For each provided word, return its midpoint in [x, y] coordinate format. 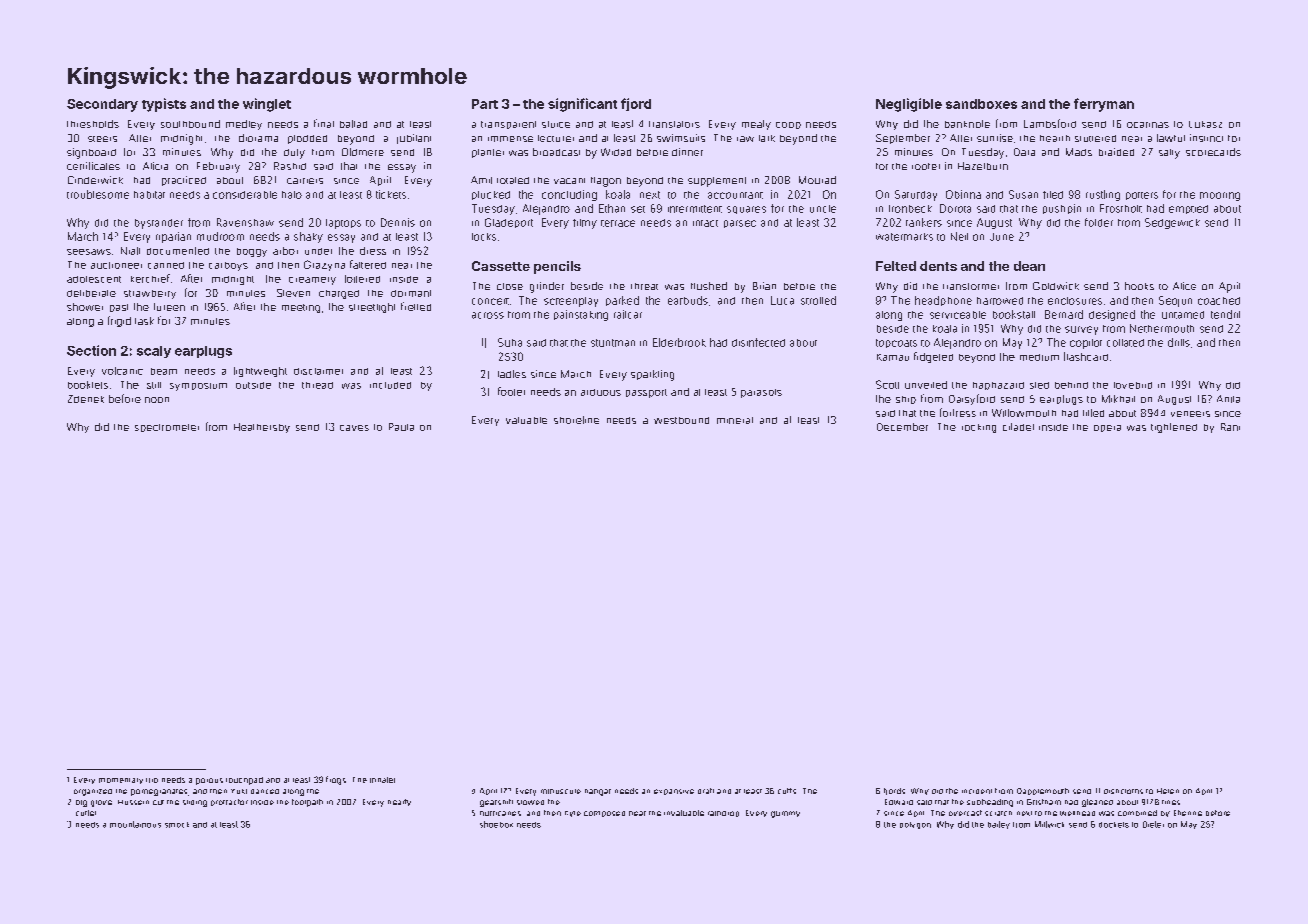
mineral [735, 420]
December [902, 427]
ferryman [1104, 105]
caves [354, 428]
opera [1107, 428]
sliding [195, 803]
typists [164, 105]
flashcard [1086, 356]
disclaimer [318, 371]
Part [485, 104]
